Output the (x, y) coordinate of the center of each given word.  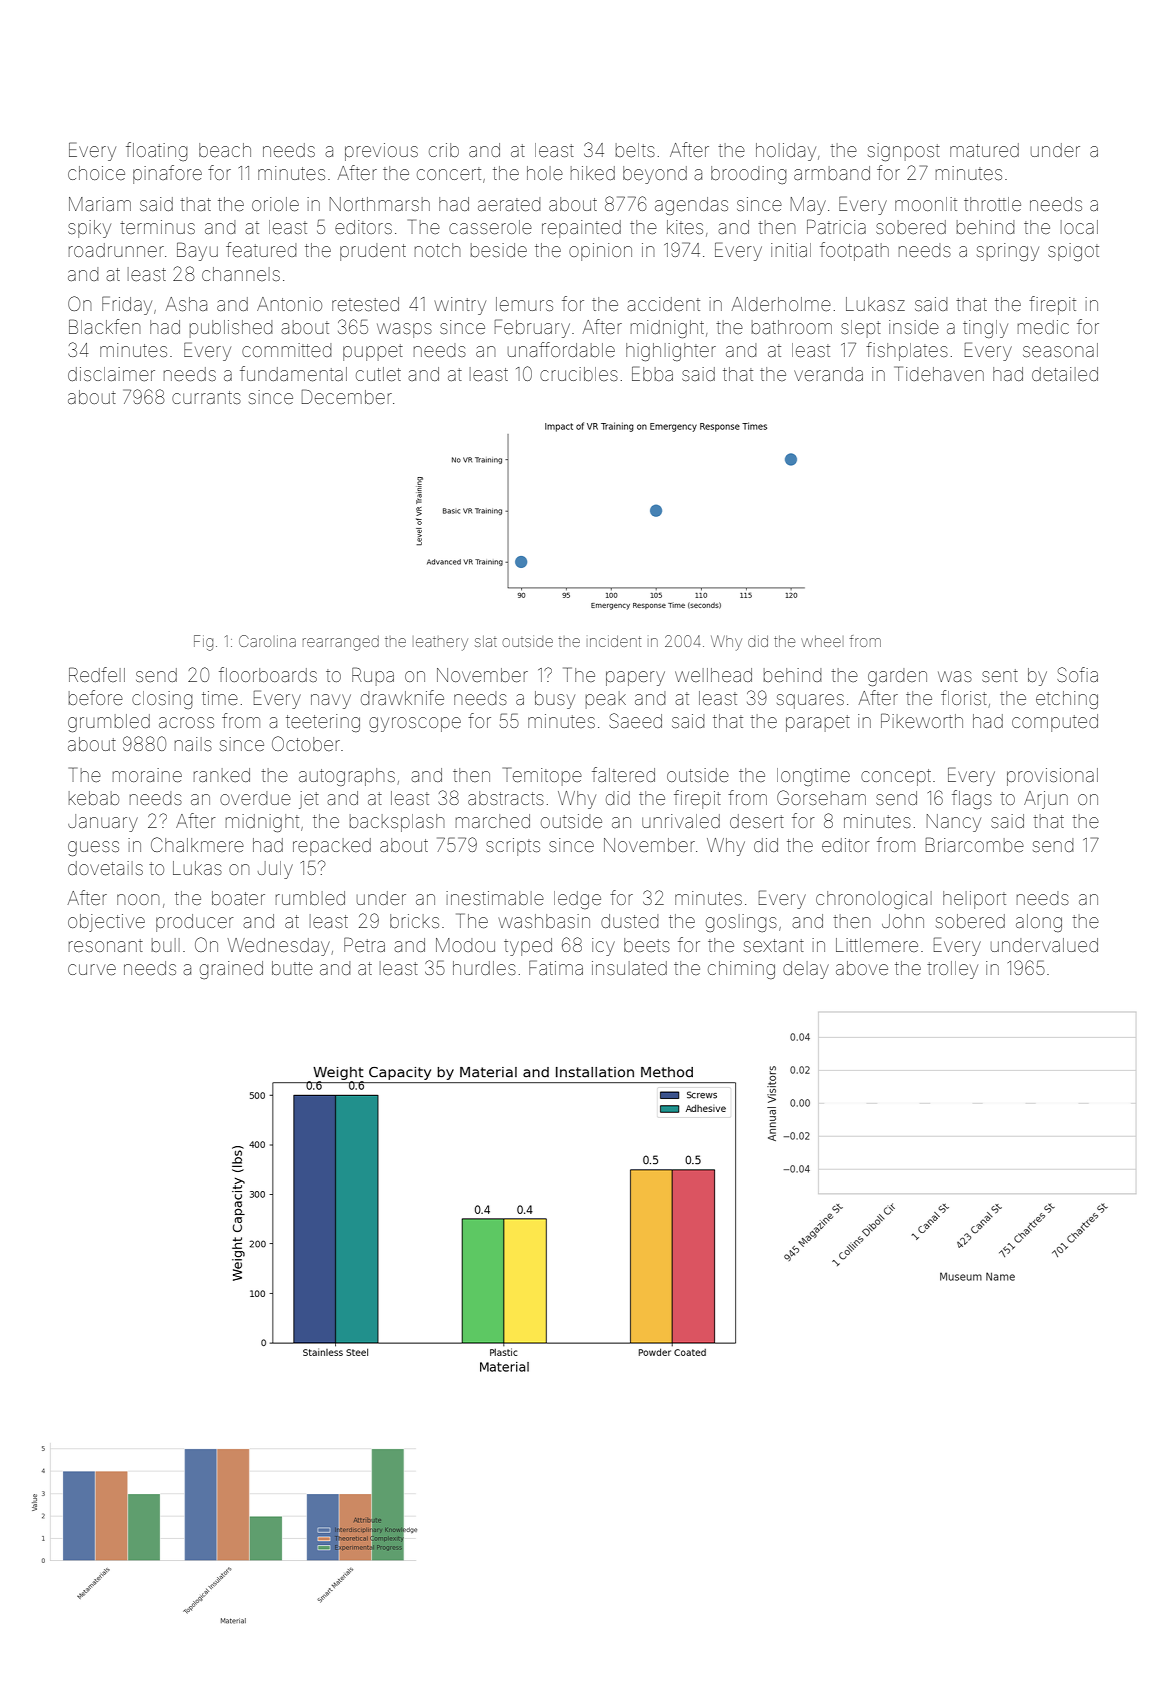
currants (206, 397)
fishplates (907, 351)
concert (449, 173)
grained (231, 970)
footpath (854, 251)
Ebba (652, 373)
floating (156, 151)
